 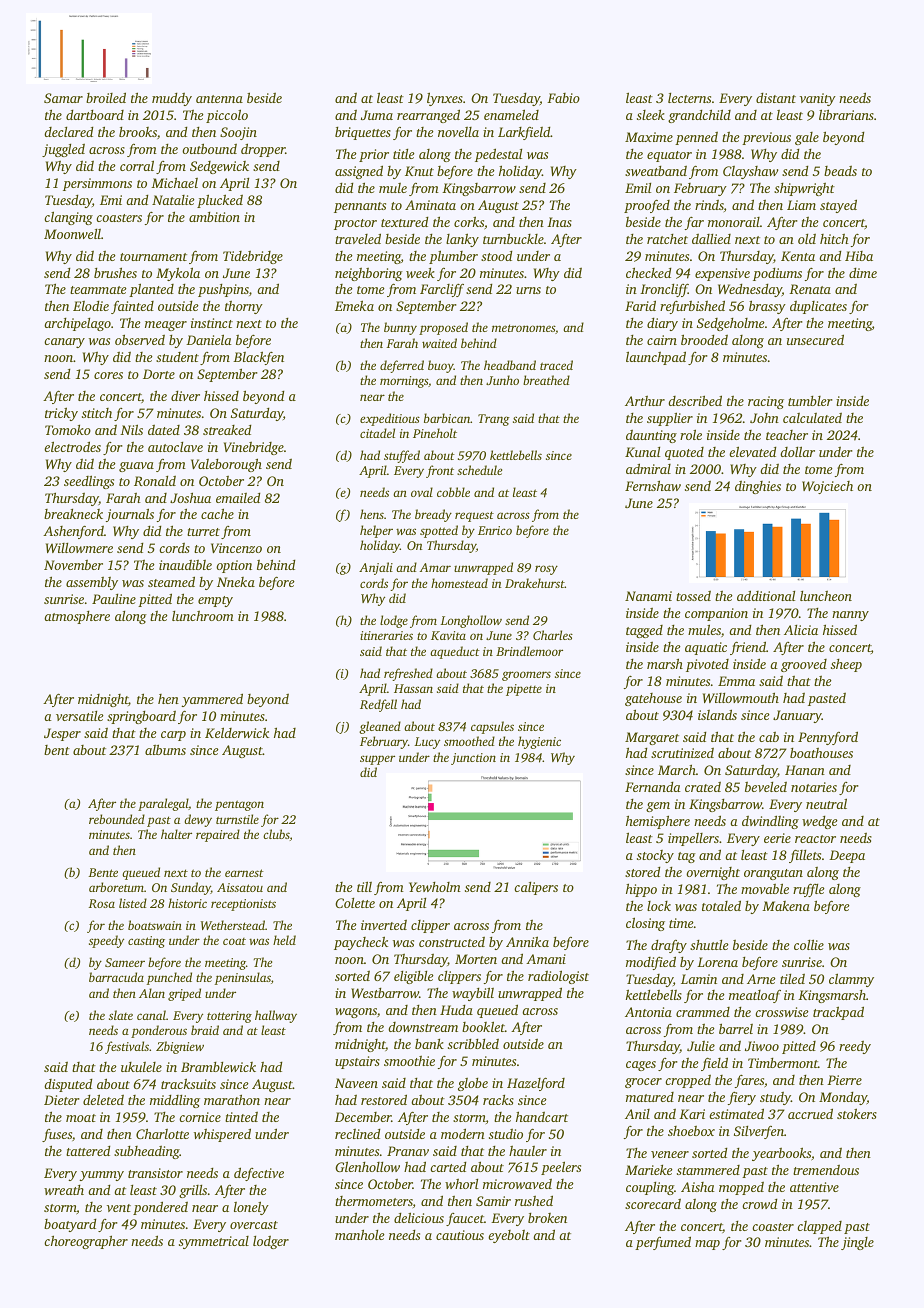 I want to click on rushed, so click(x=534, y=1200).
